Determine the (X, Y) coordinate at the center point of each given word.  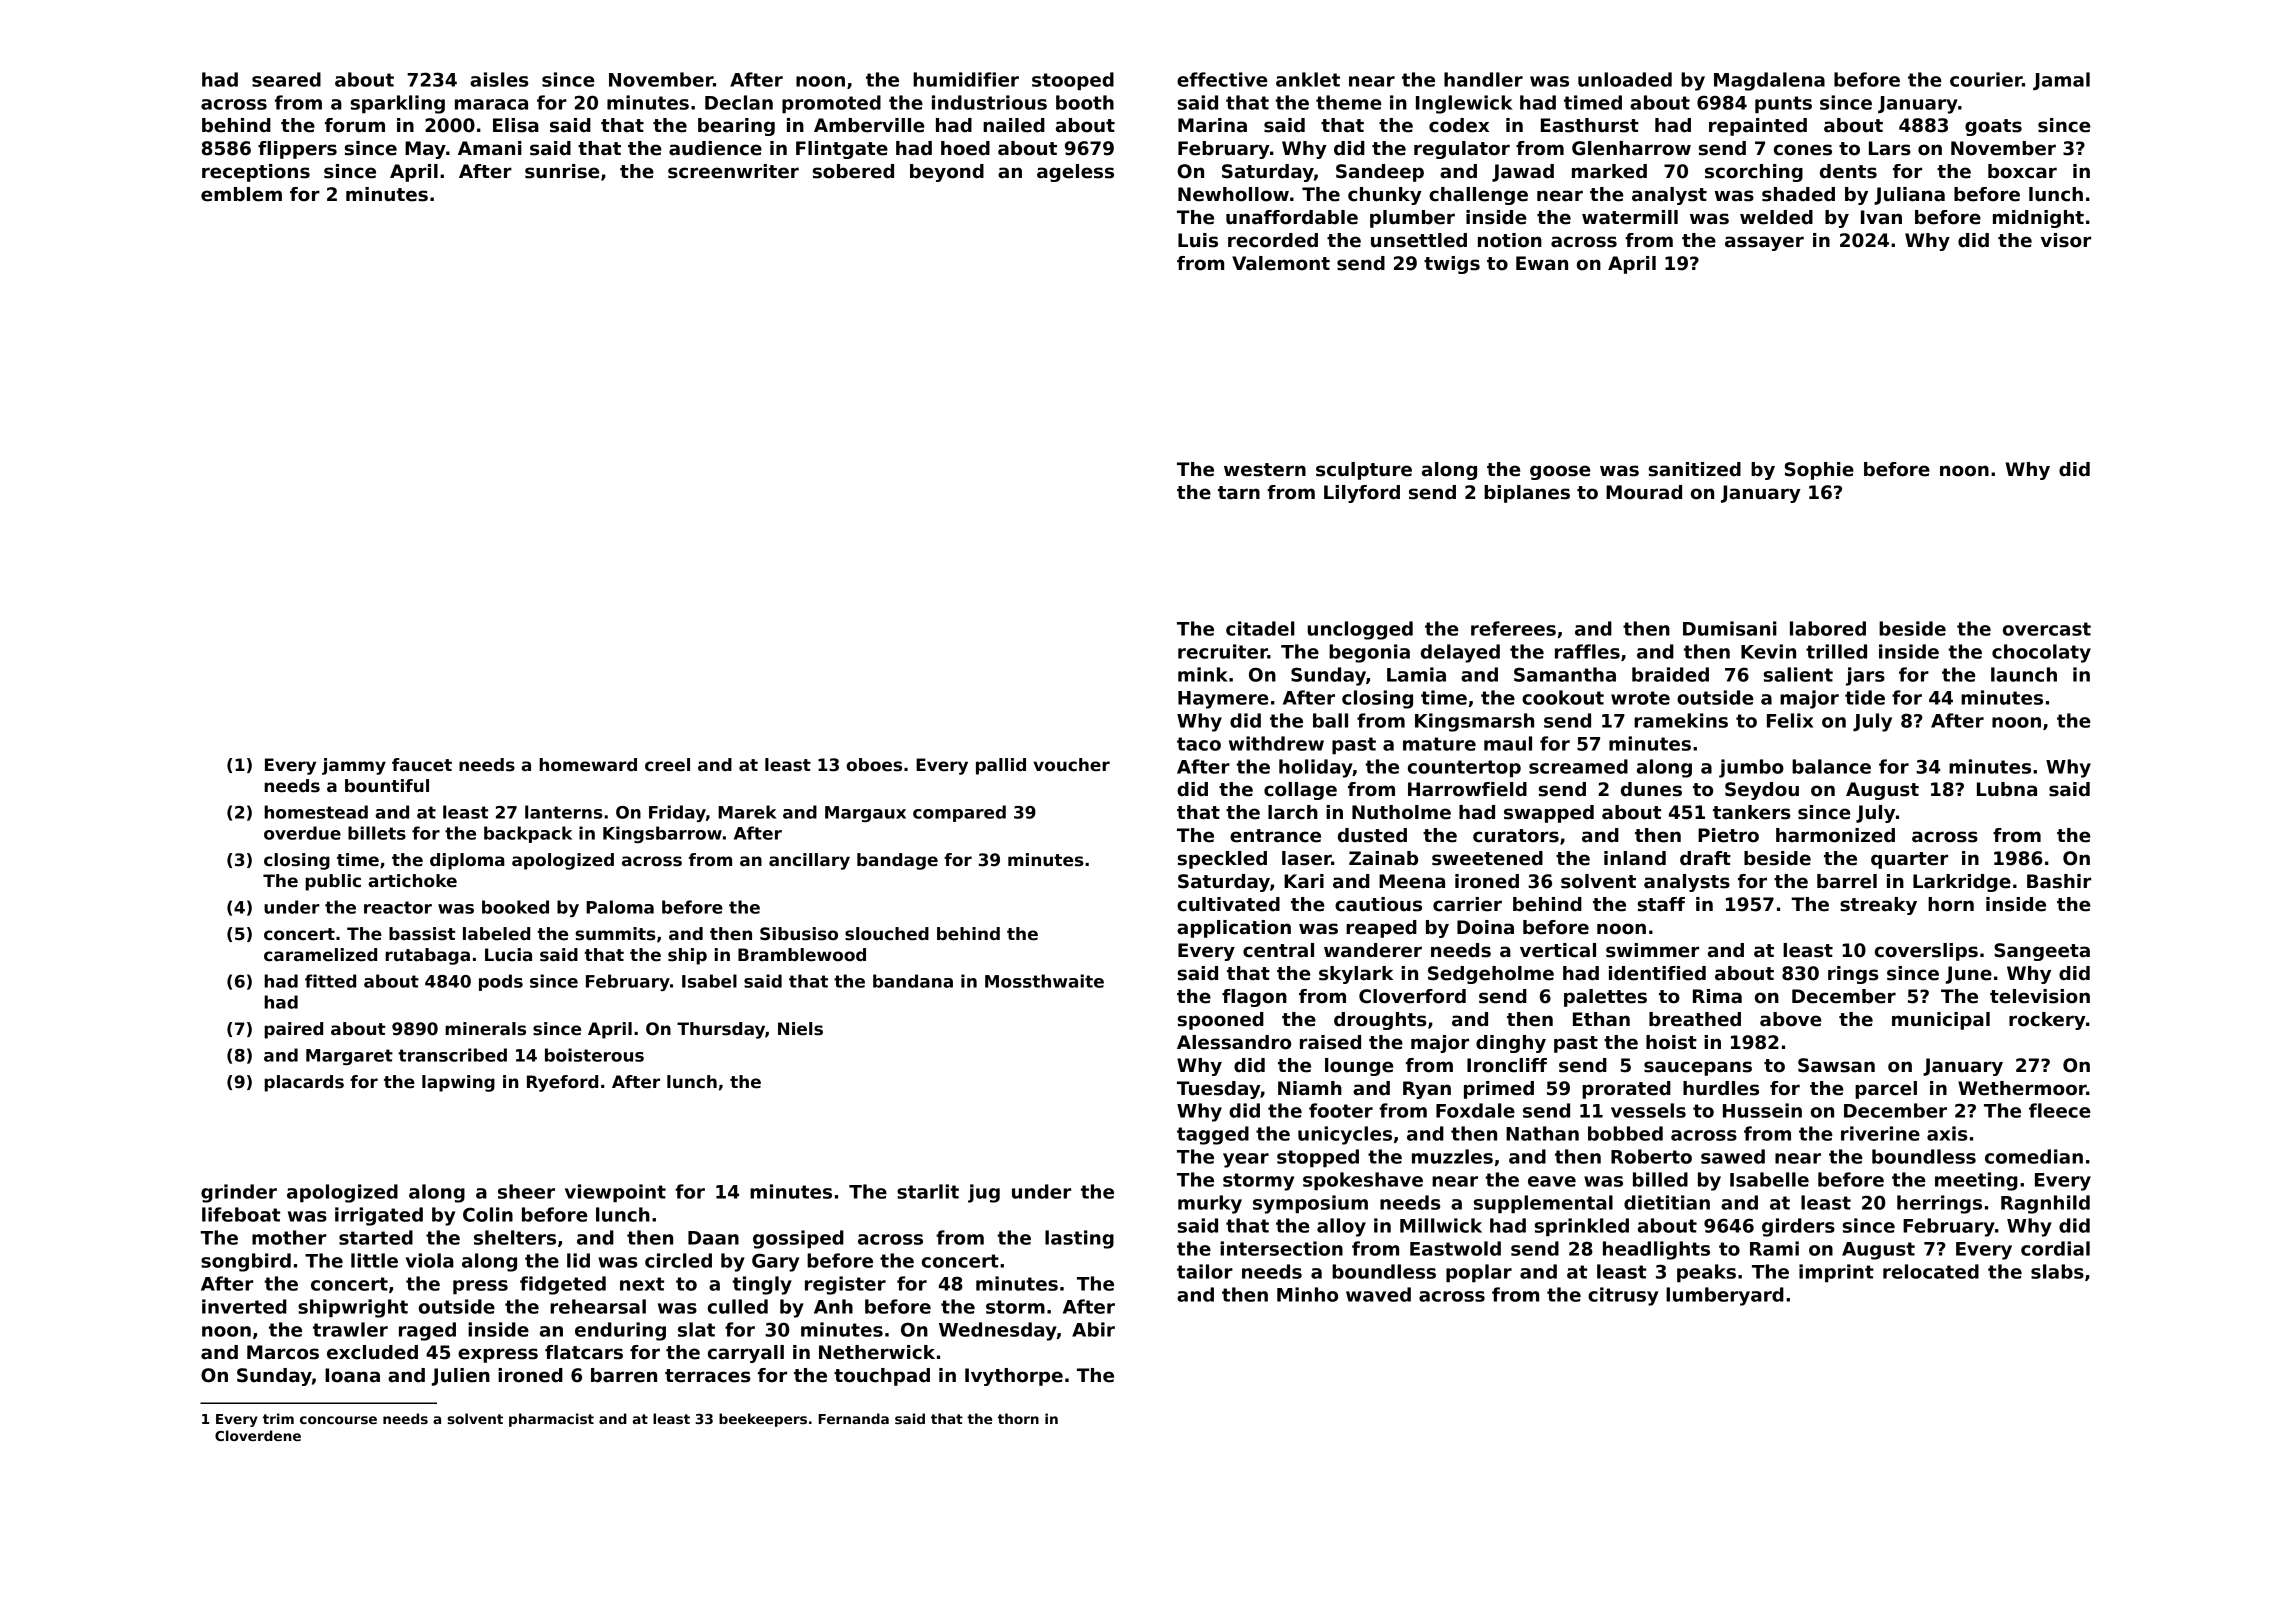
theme (1349, 102)
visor (2066, 240)
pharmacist (551, 1420)
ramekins (1681, 720)
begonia (1369, 653)
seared (286, 79)
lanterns (564, 812)
